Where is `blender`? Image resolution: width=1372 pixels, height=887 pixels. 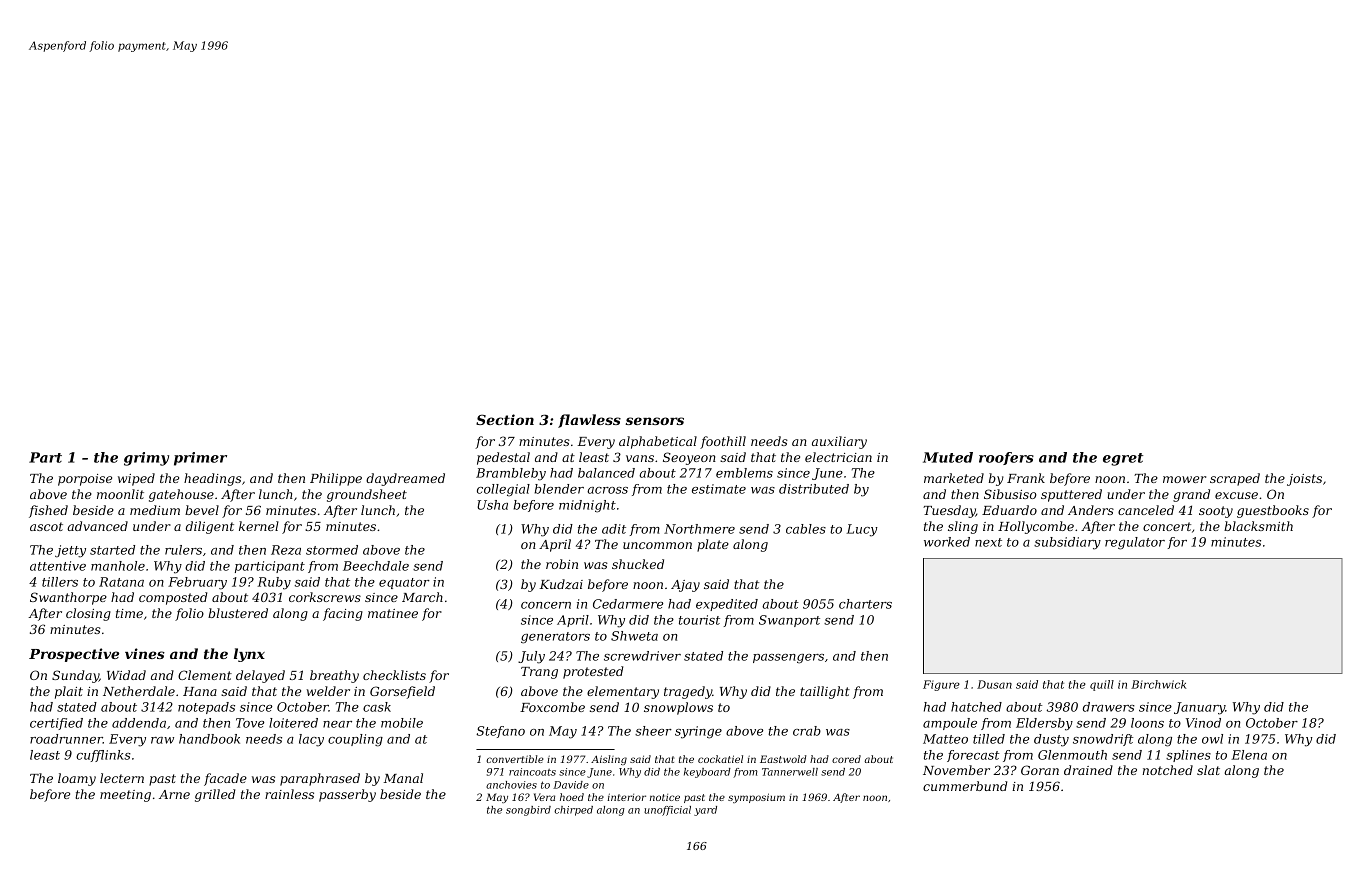 blender is located at coordinates (559, 489).
